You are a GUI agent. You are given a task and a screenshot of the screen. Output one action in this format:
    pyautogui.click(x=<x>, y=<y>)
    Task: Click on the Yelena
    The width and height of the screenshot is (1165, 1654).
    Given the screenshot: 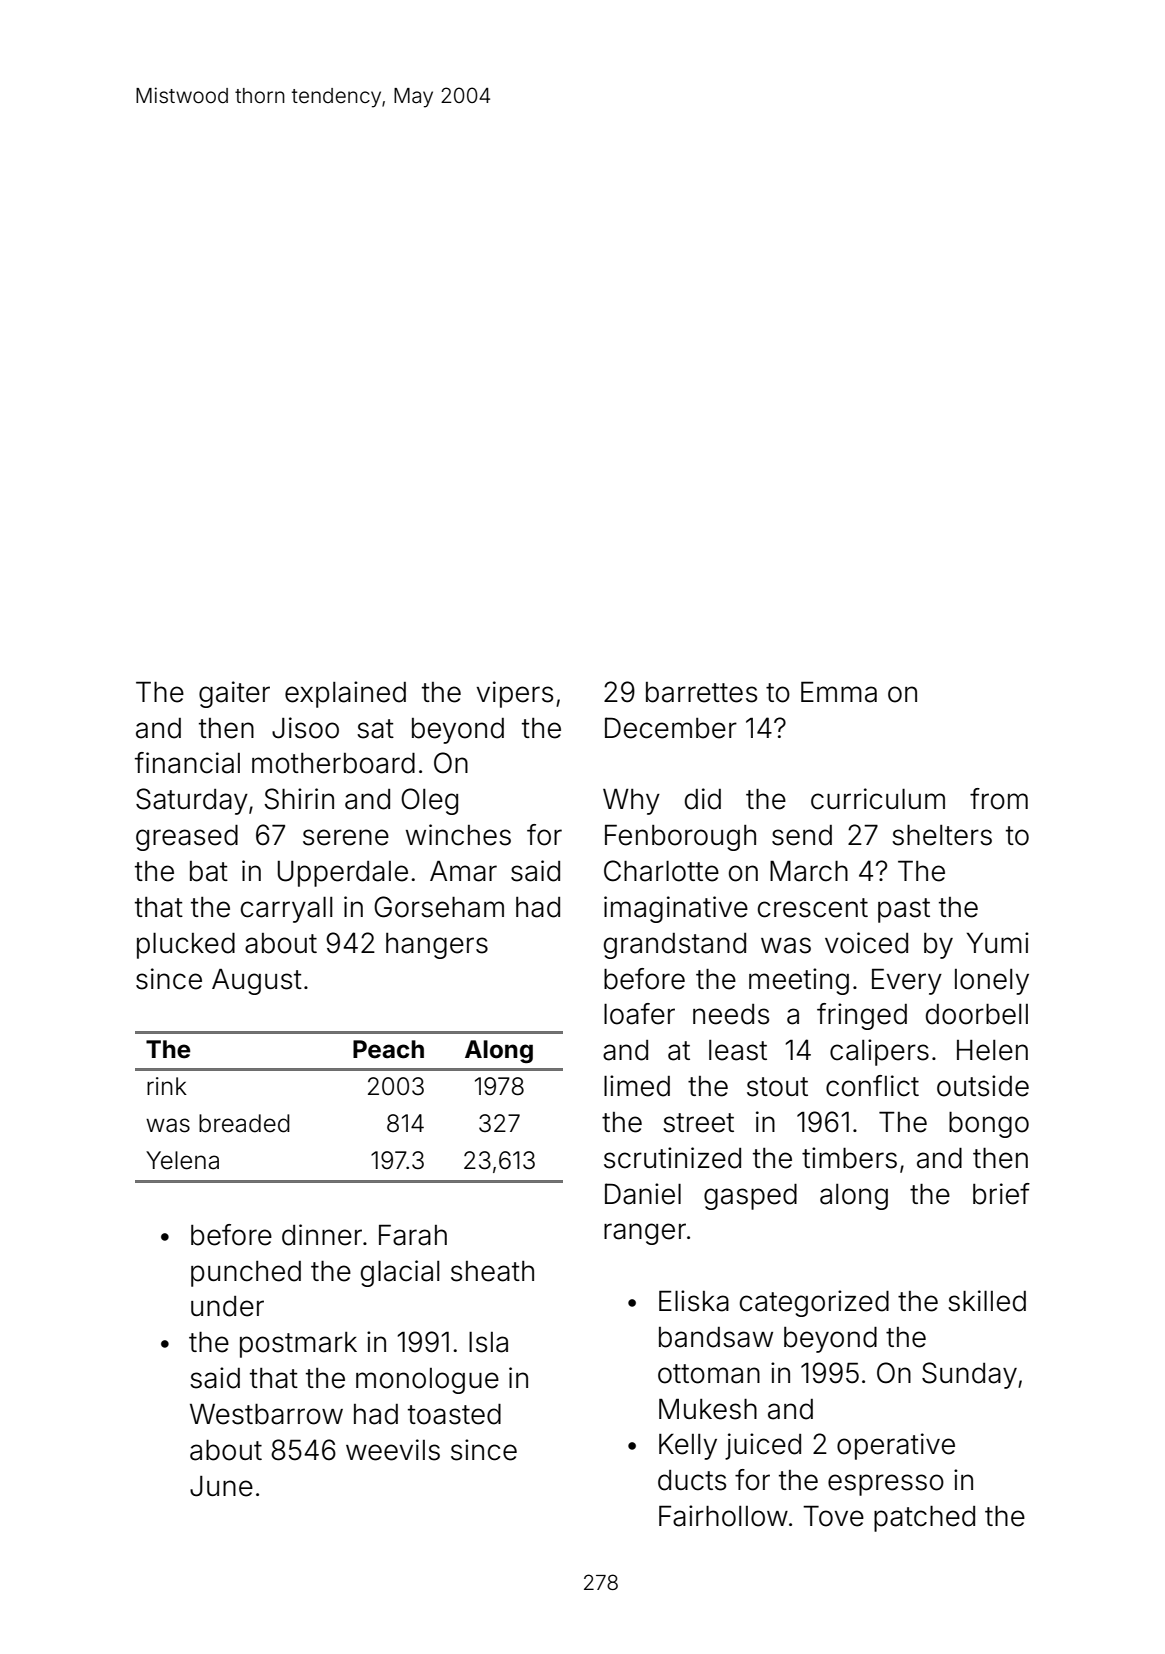 What is the action you would take?
    pyautogui.click(x=182, y=1160)
